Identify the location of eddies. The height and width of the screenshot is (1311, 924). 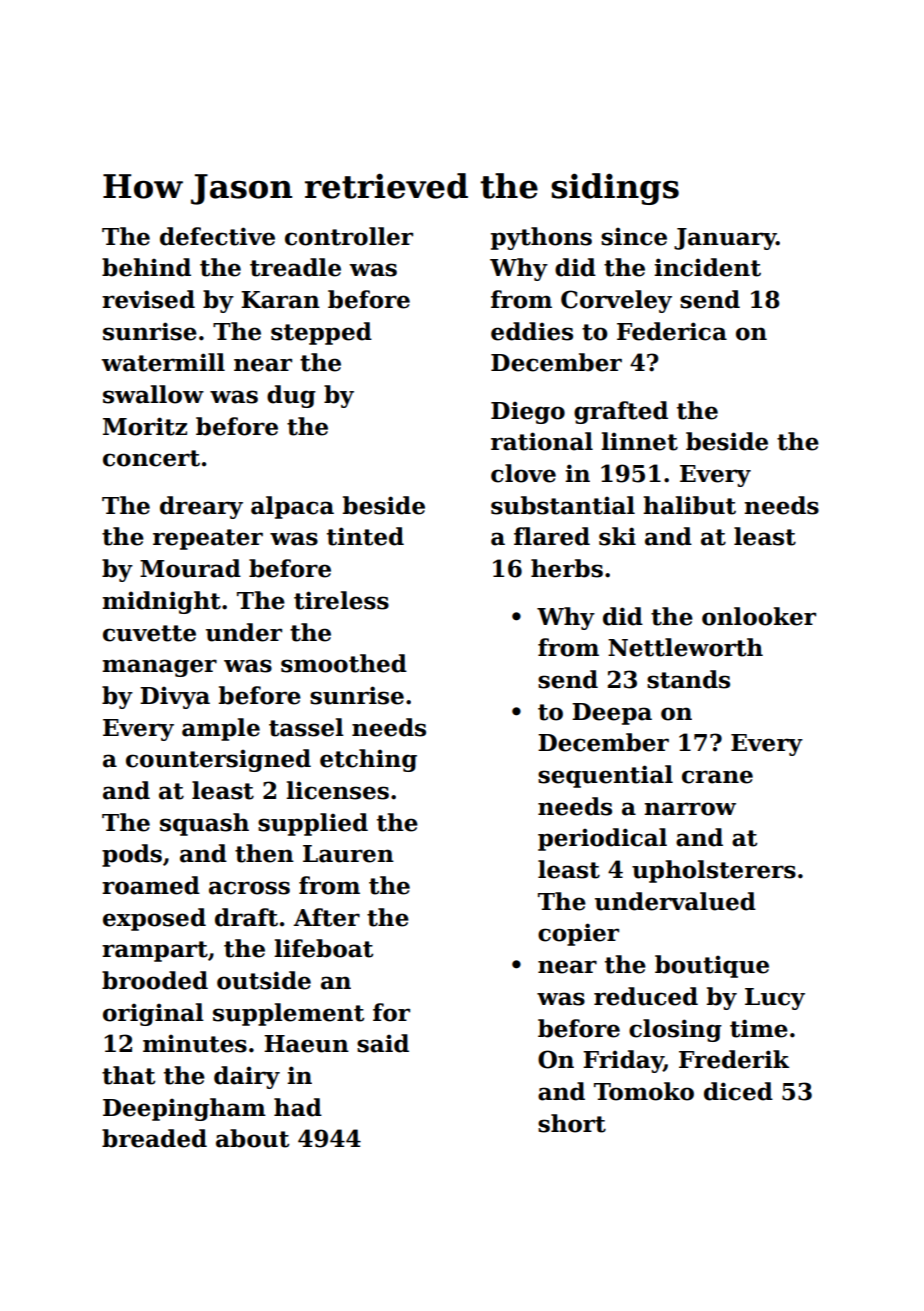
(532, 331).
